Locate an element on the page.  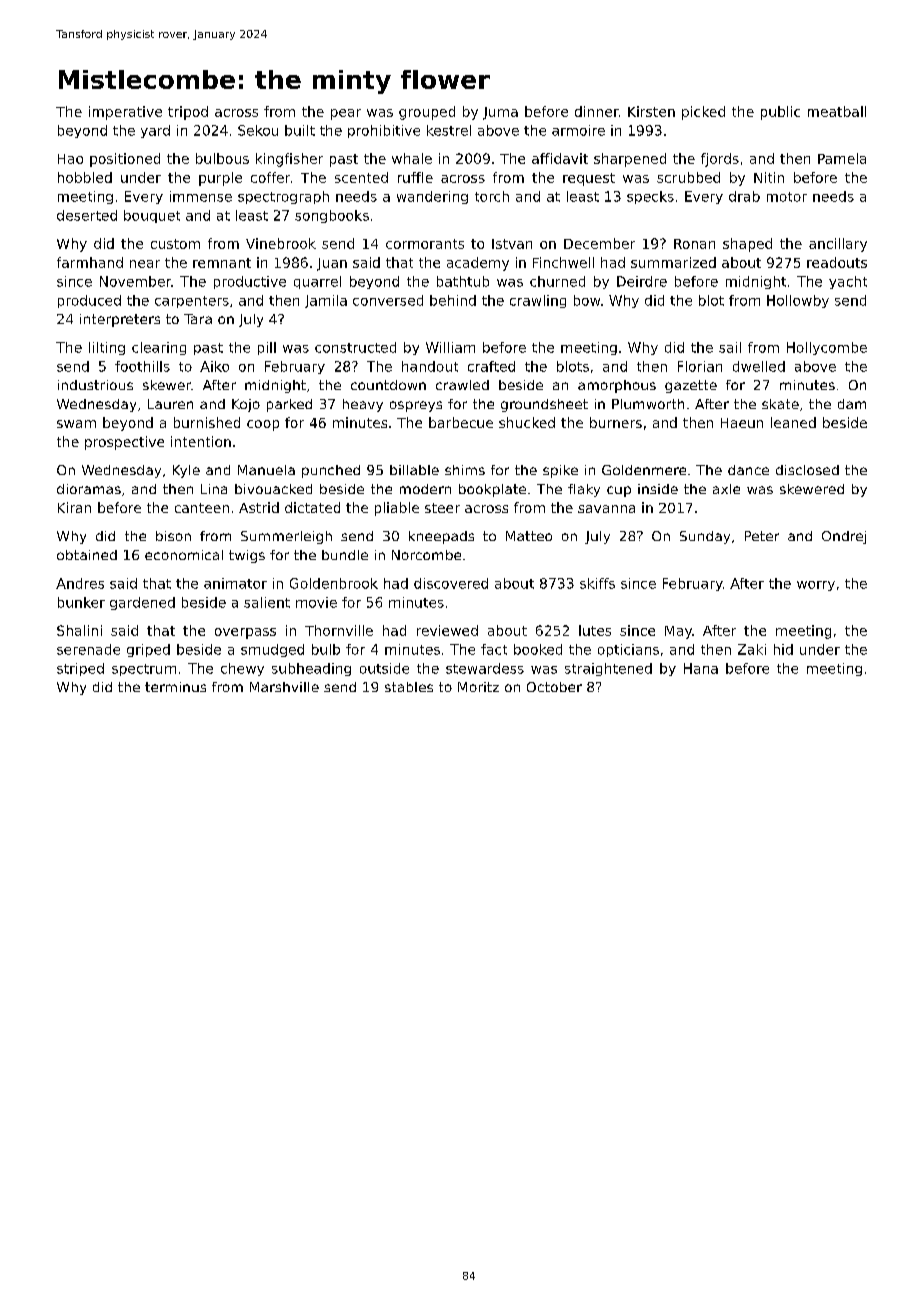
spike is located at coordinates (560, 471).
